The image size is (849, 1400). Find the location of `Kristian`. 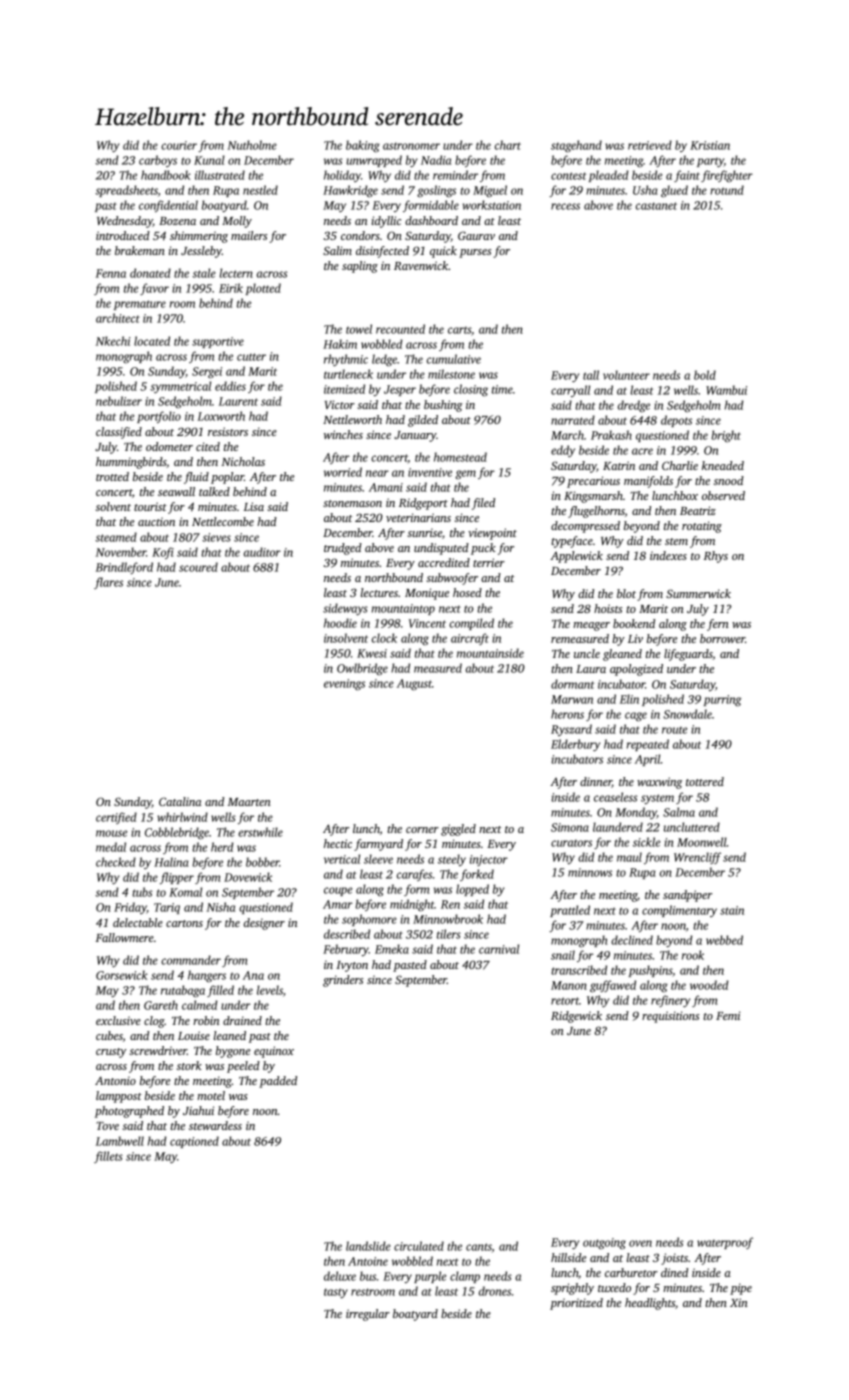

Kristian is located at coordinates (710, 145).
